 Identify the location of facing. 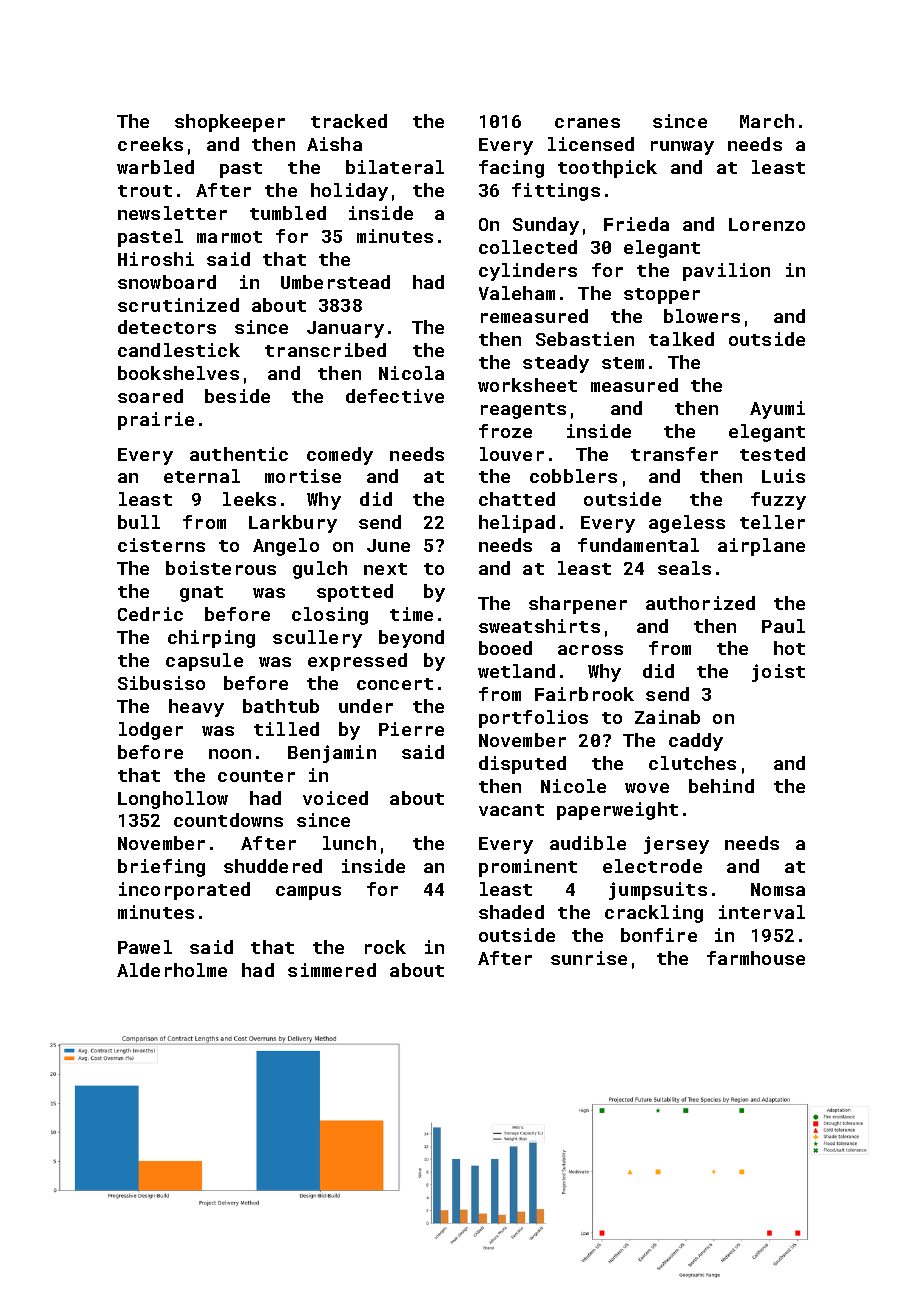
(511, 169).
